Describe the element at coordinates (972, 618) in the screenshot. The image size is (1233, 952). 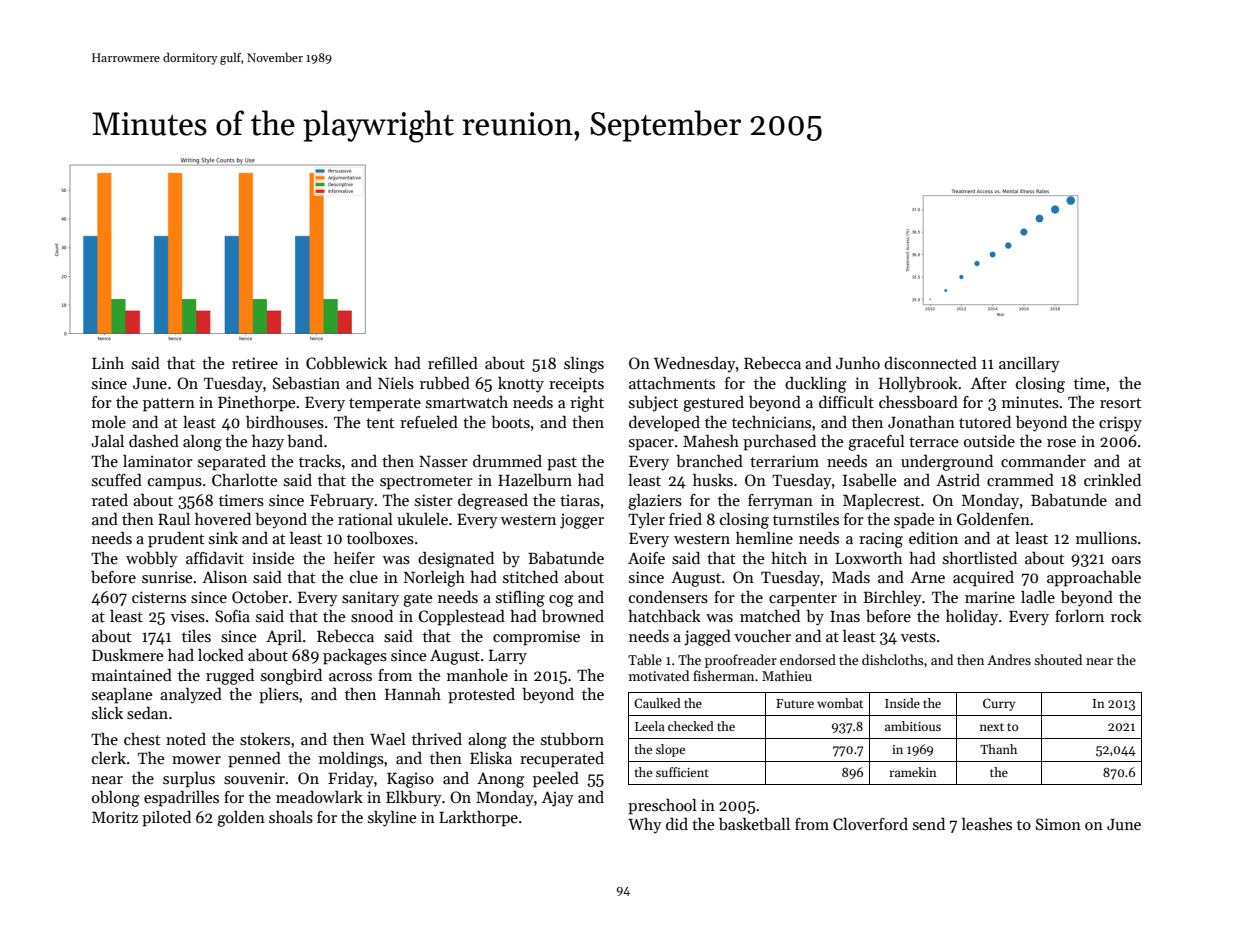
I see `holiday` at that location.
